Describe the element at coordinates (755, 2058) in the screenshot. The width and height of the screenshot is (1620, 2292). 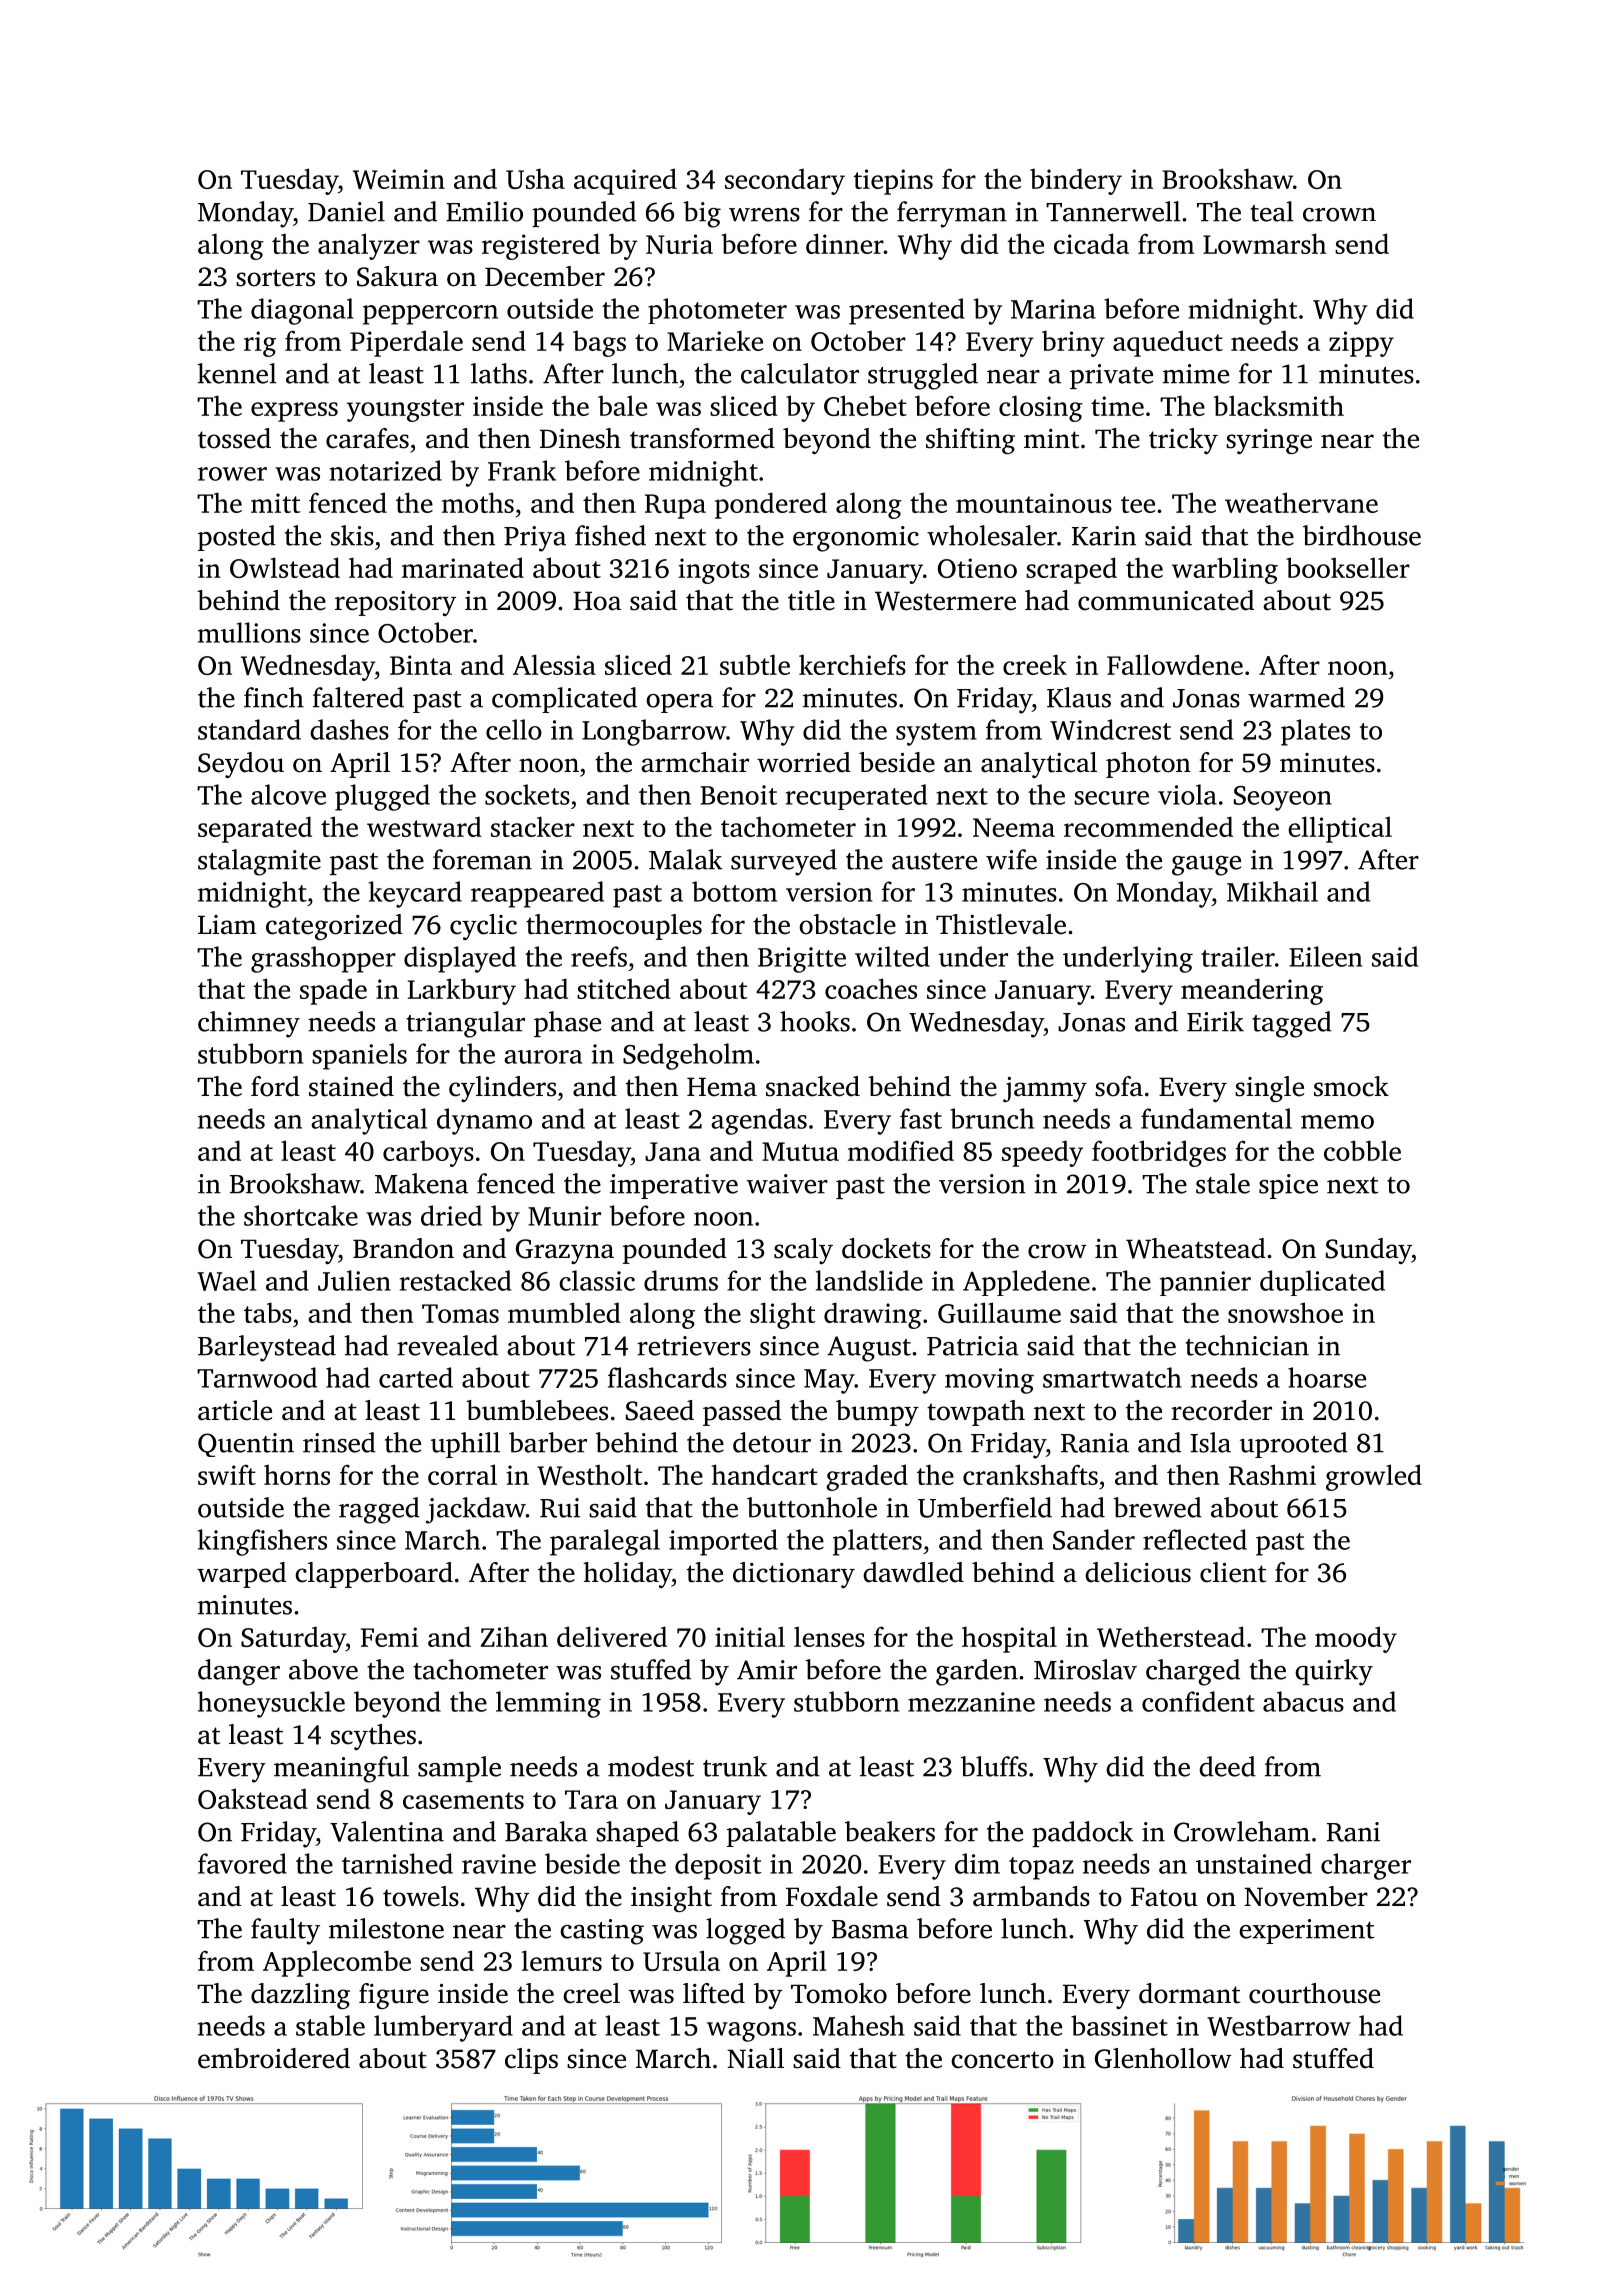
I see `Niall` at that location.
